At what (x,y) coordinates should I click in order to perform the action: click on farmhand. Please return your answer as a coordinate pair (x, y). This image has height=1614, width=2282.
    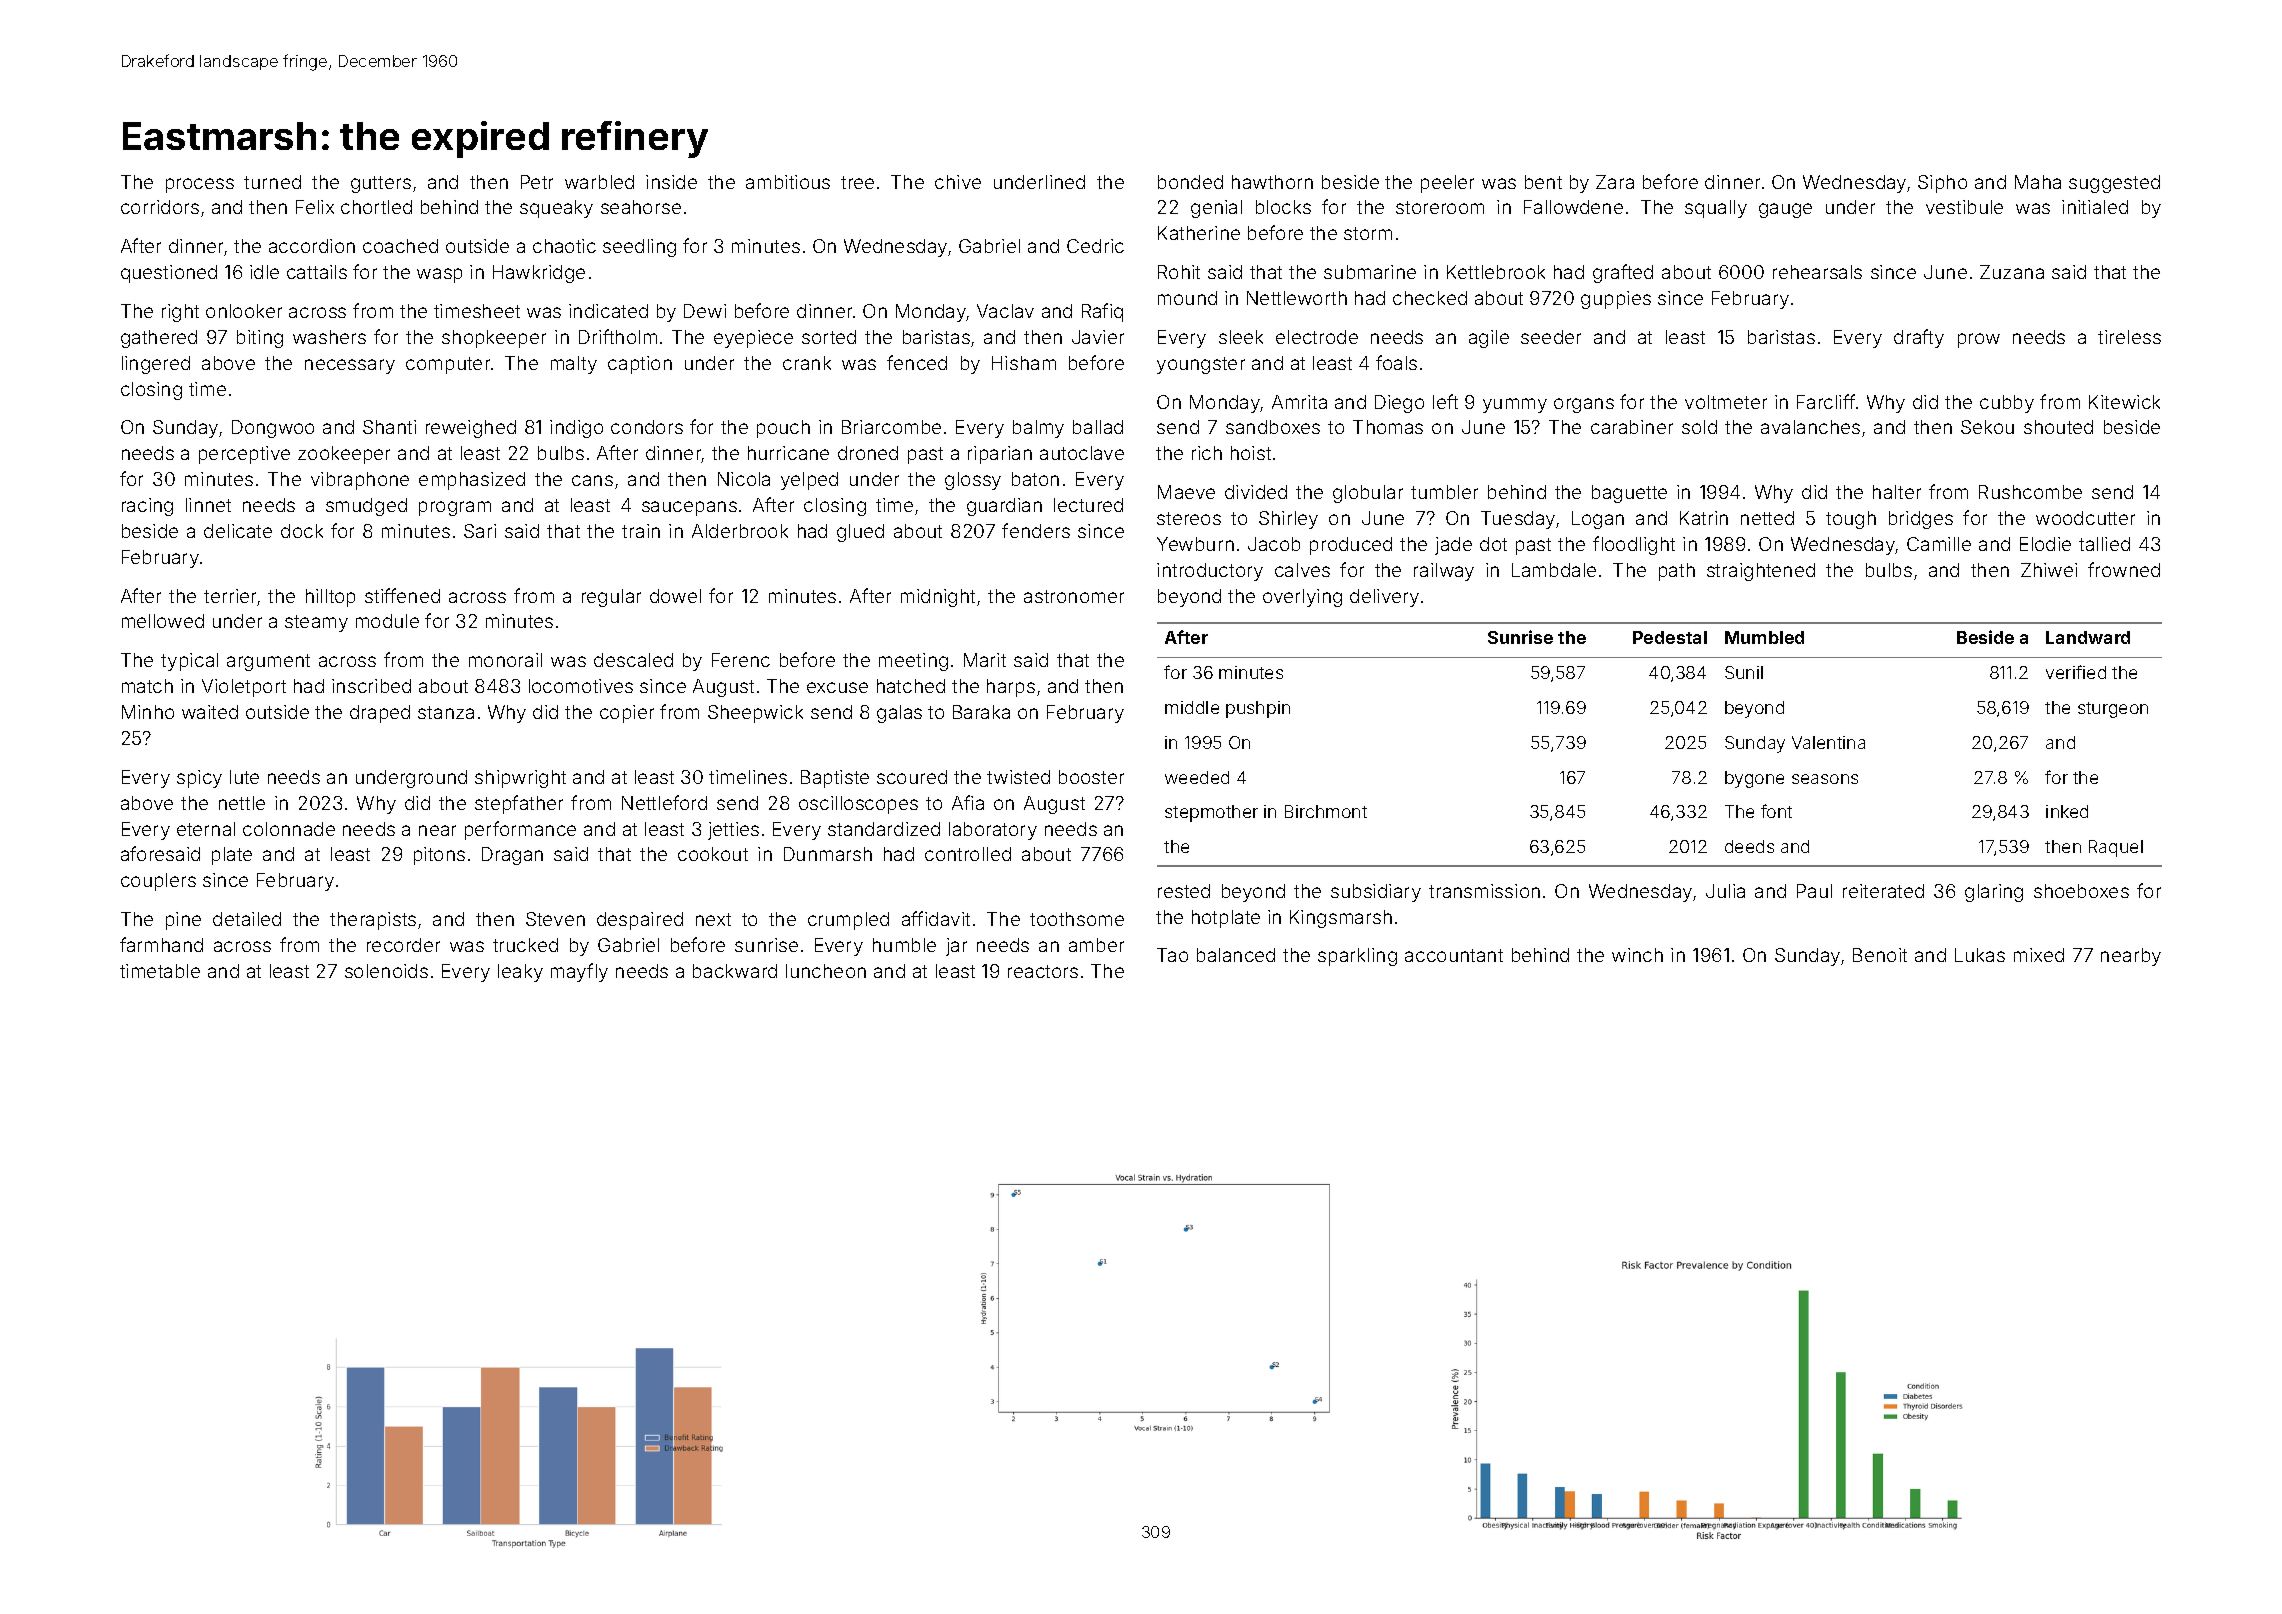
    Looking at the image, I should click on (161, 944).
